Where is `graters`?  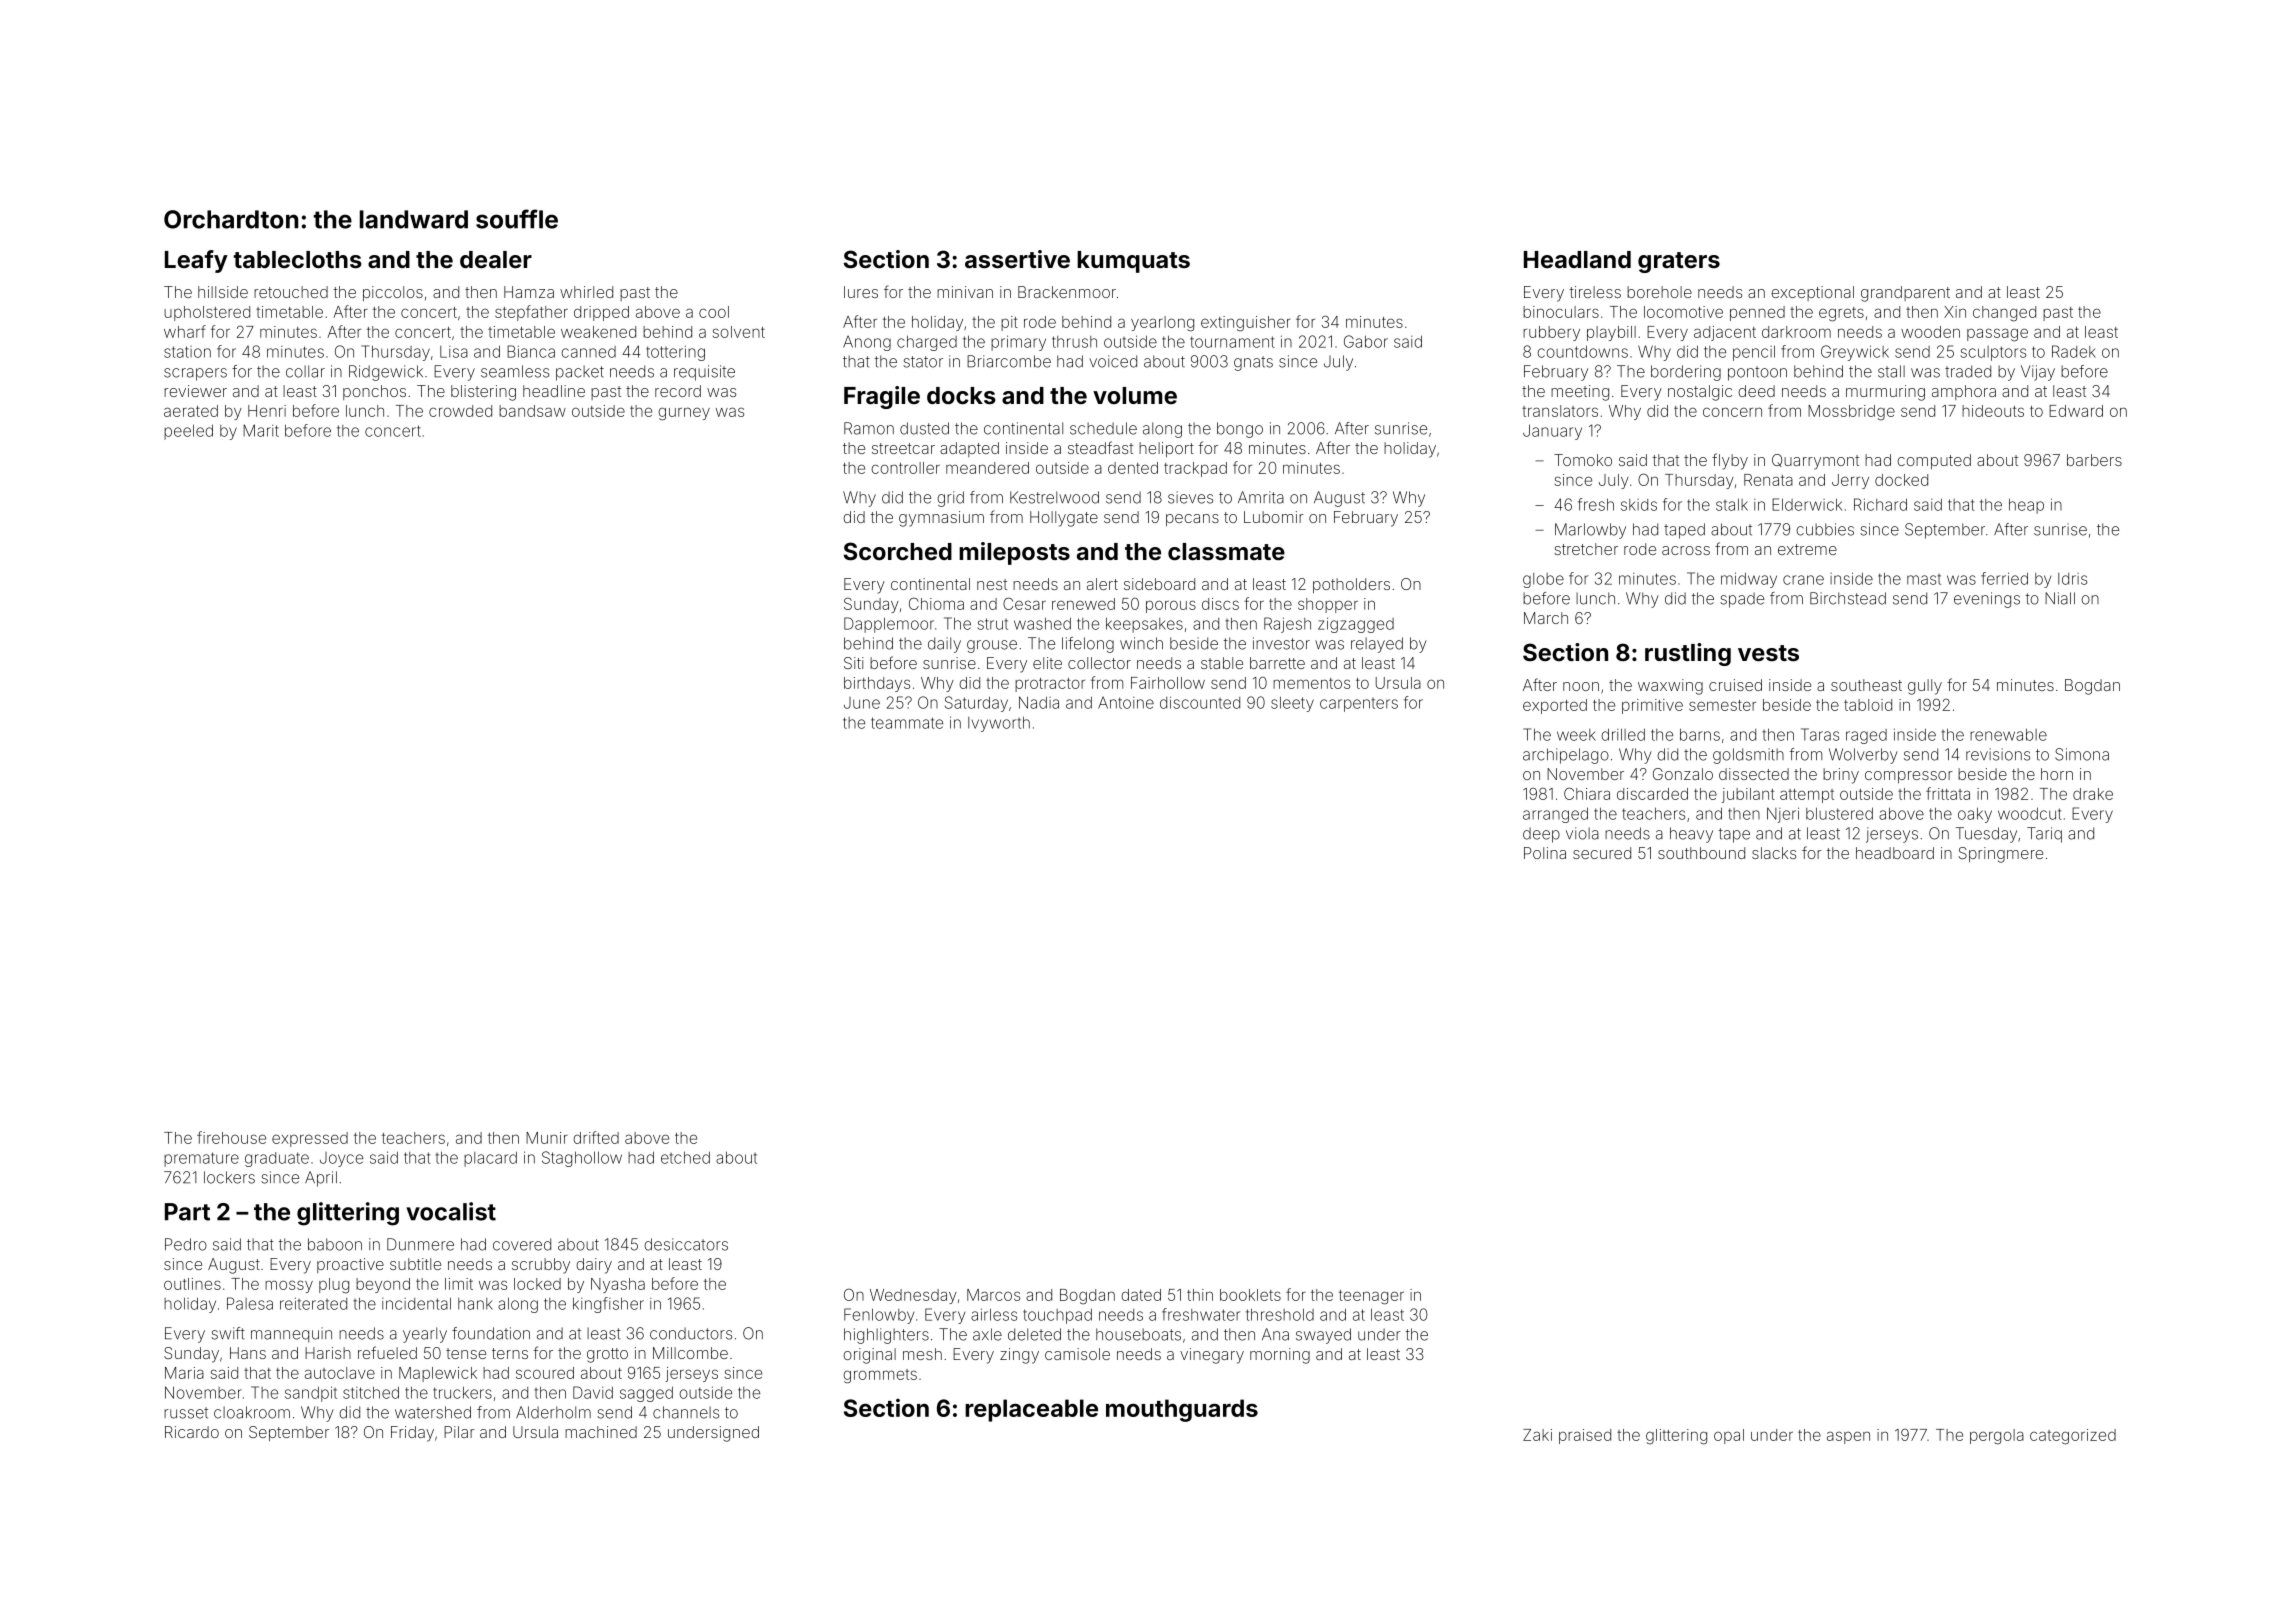
graters is located at coordinates (1679, 262).
